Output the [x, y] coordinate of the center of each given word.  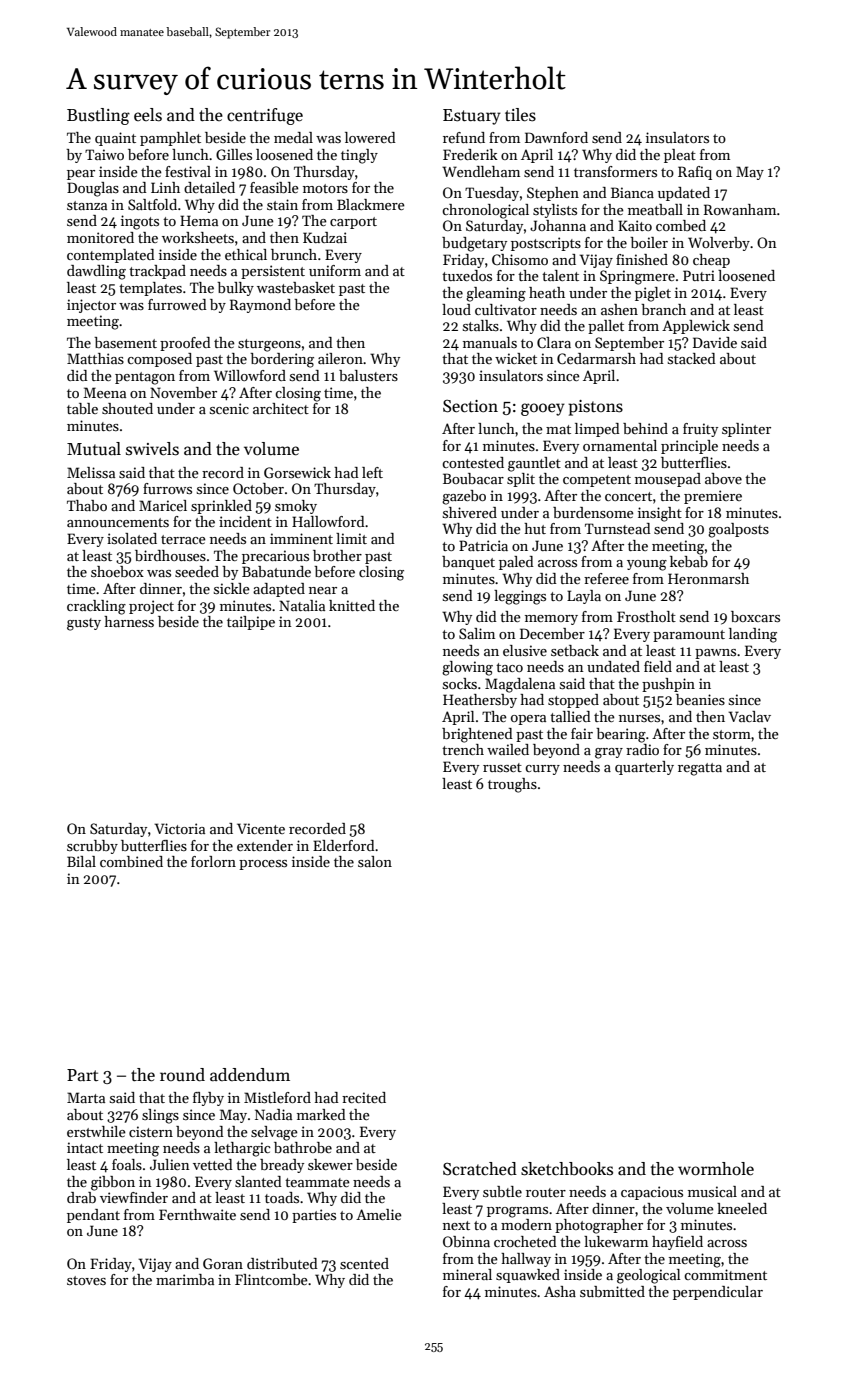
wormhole [716, 1169]
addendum [250, 1075]
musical [712, 1191]
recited [364, 1097]
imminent [301, 538]
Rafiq [695, 173]
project [151, 607]
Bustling [98, 116]
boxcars [755, 616]
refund [464, 137]
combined [131, 861]
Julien [170, 1164]
